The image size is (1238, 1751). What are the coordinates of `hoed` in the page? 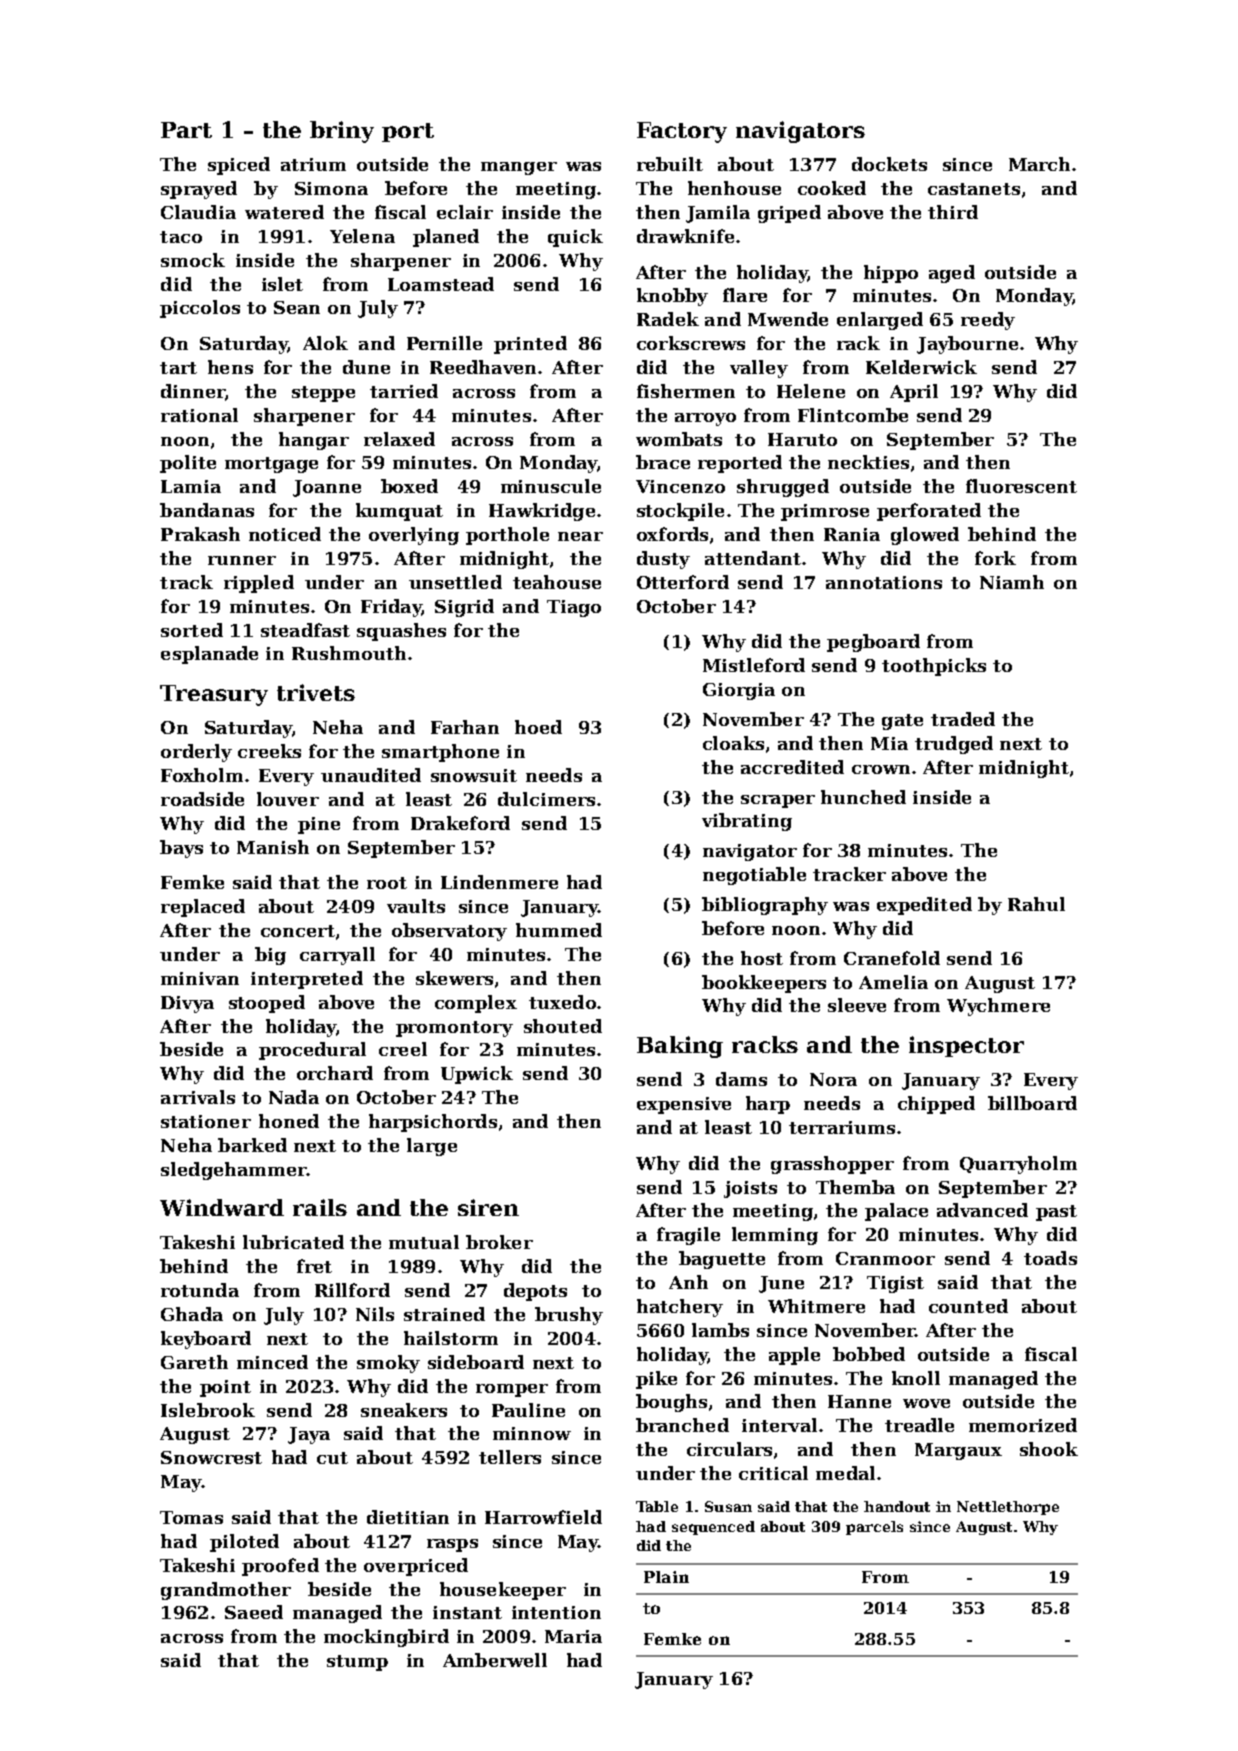 It's located at (538, 727).
